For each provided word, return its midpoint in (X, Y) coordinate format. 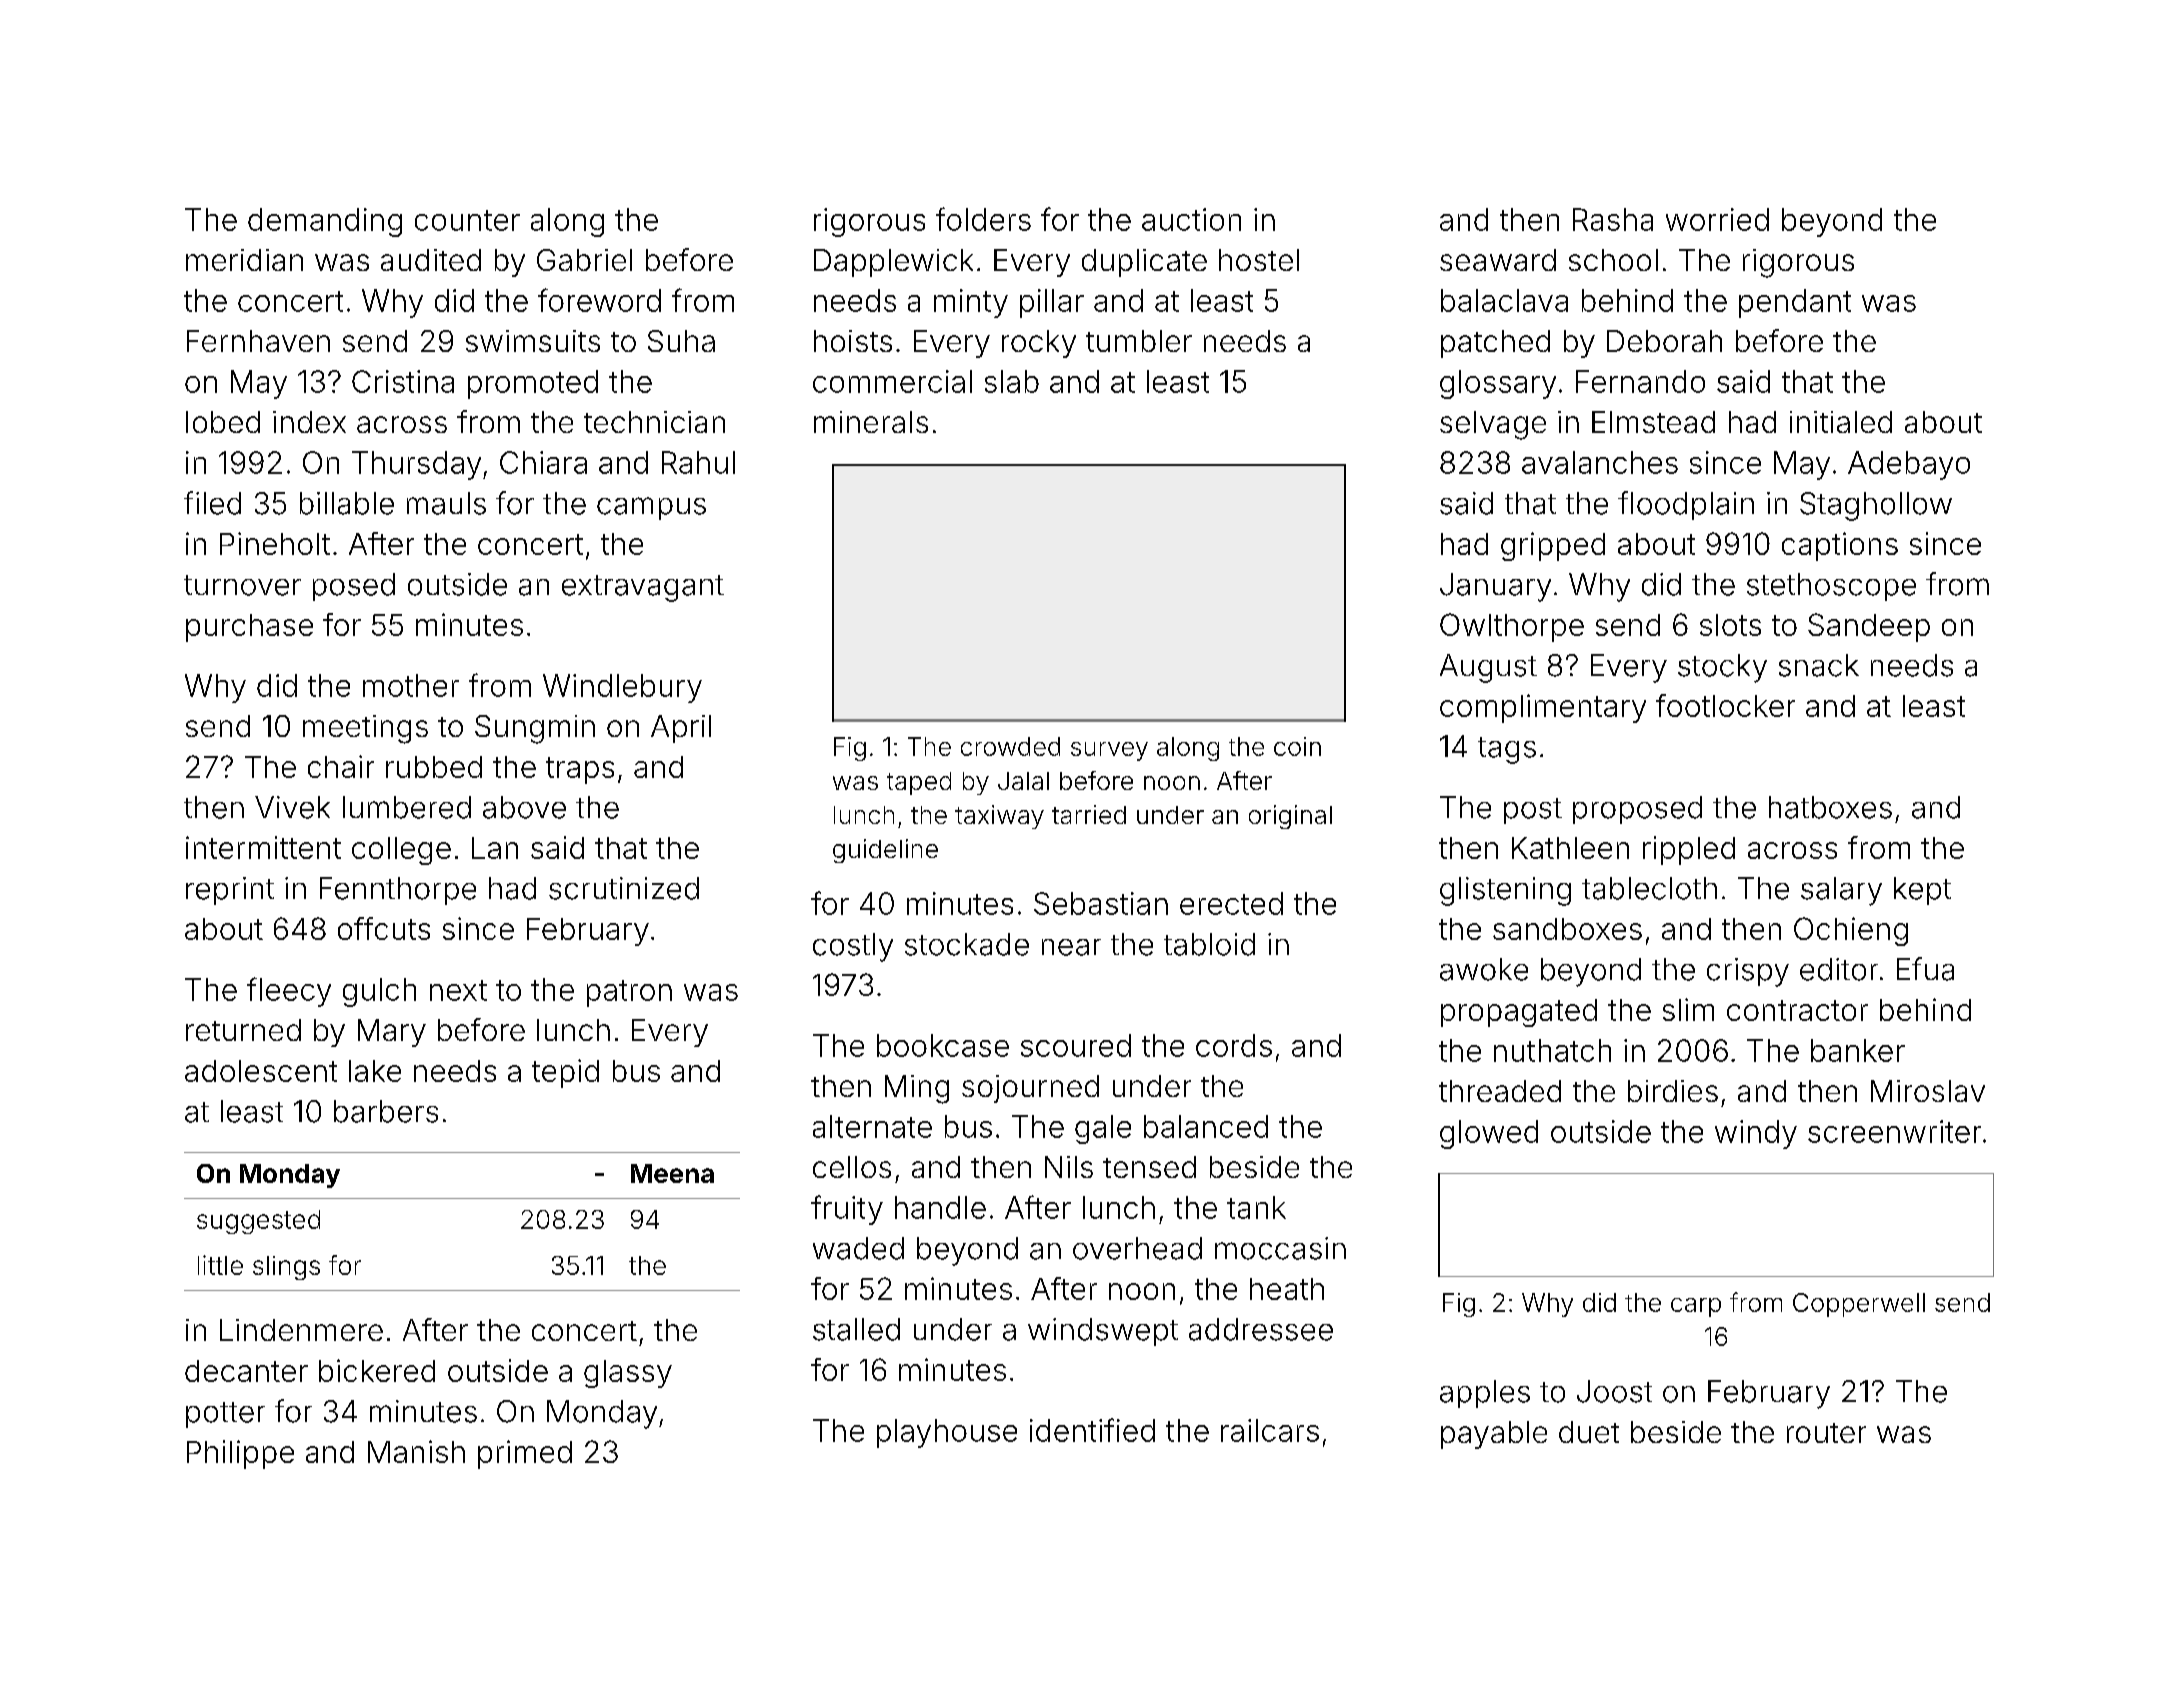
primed (525, 1454)
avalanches (1600, 462)
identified (1092, 1430)
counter (467, 220)
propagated (1519, 1013)
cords (1234, 1045)
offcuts (384, 928)
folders (983, 219)
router (1826, 1433)
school (1613, 260)
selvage (1493, 425)
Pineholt (275, 543)
